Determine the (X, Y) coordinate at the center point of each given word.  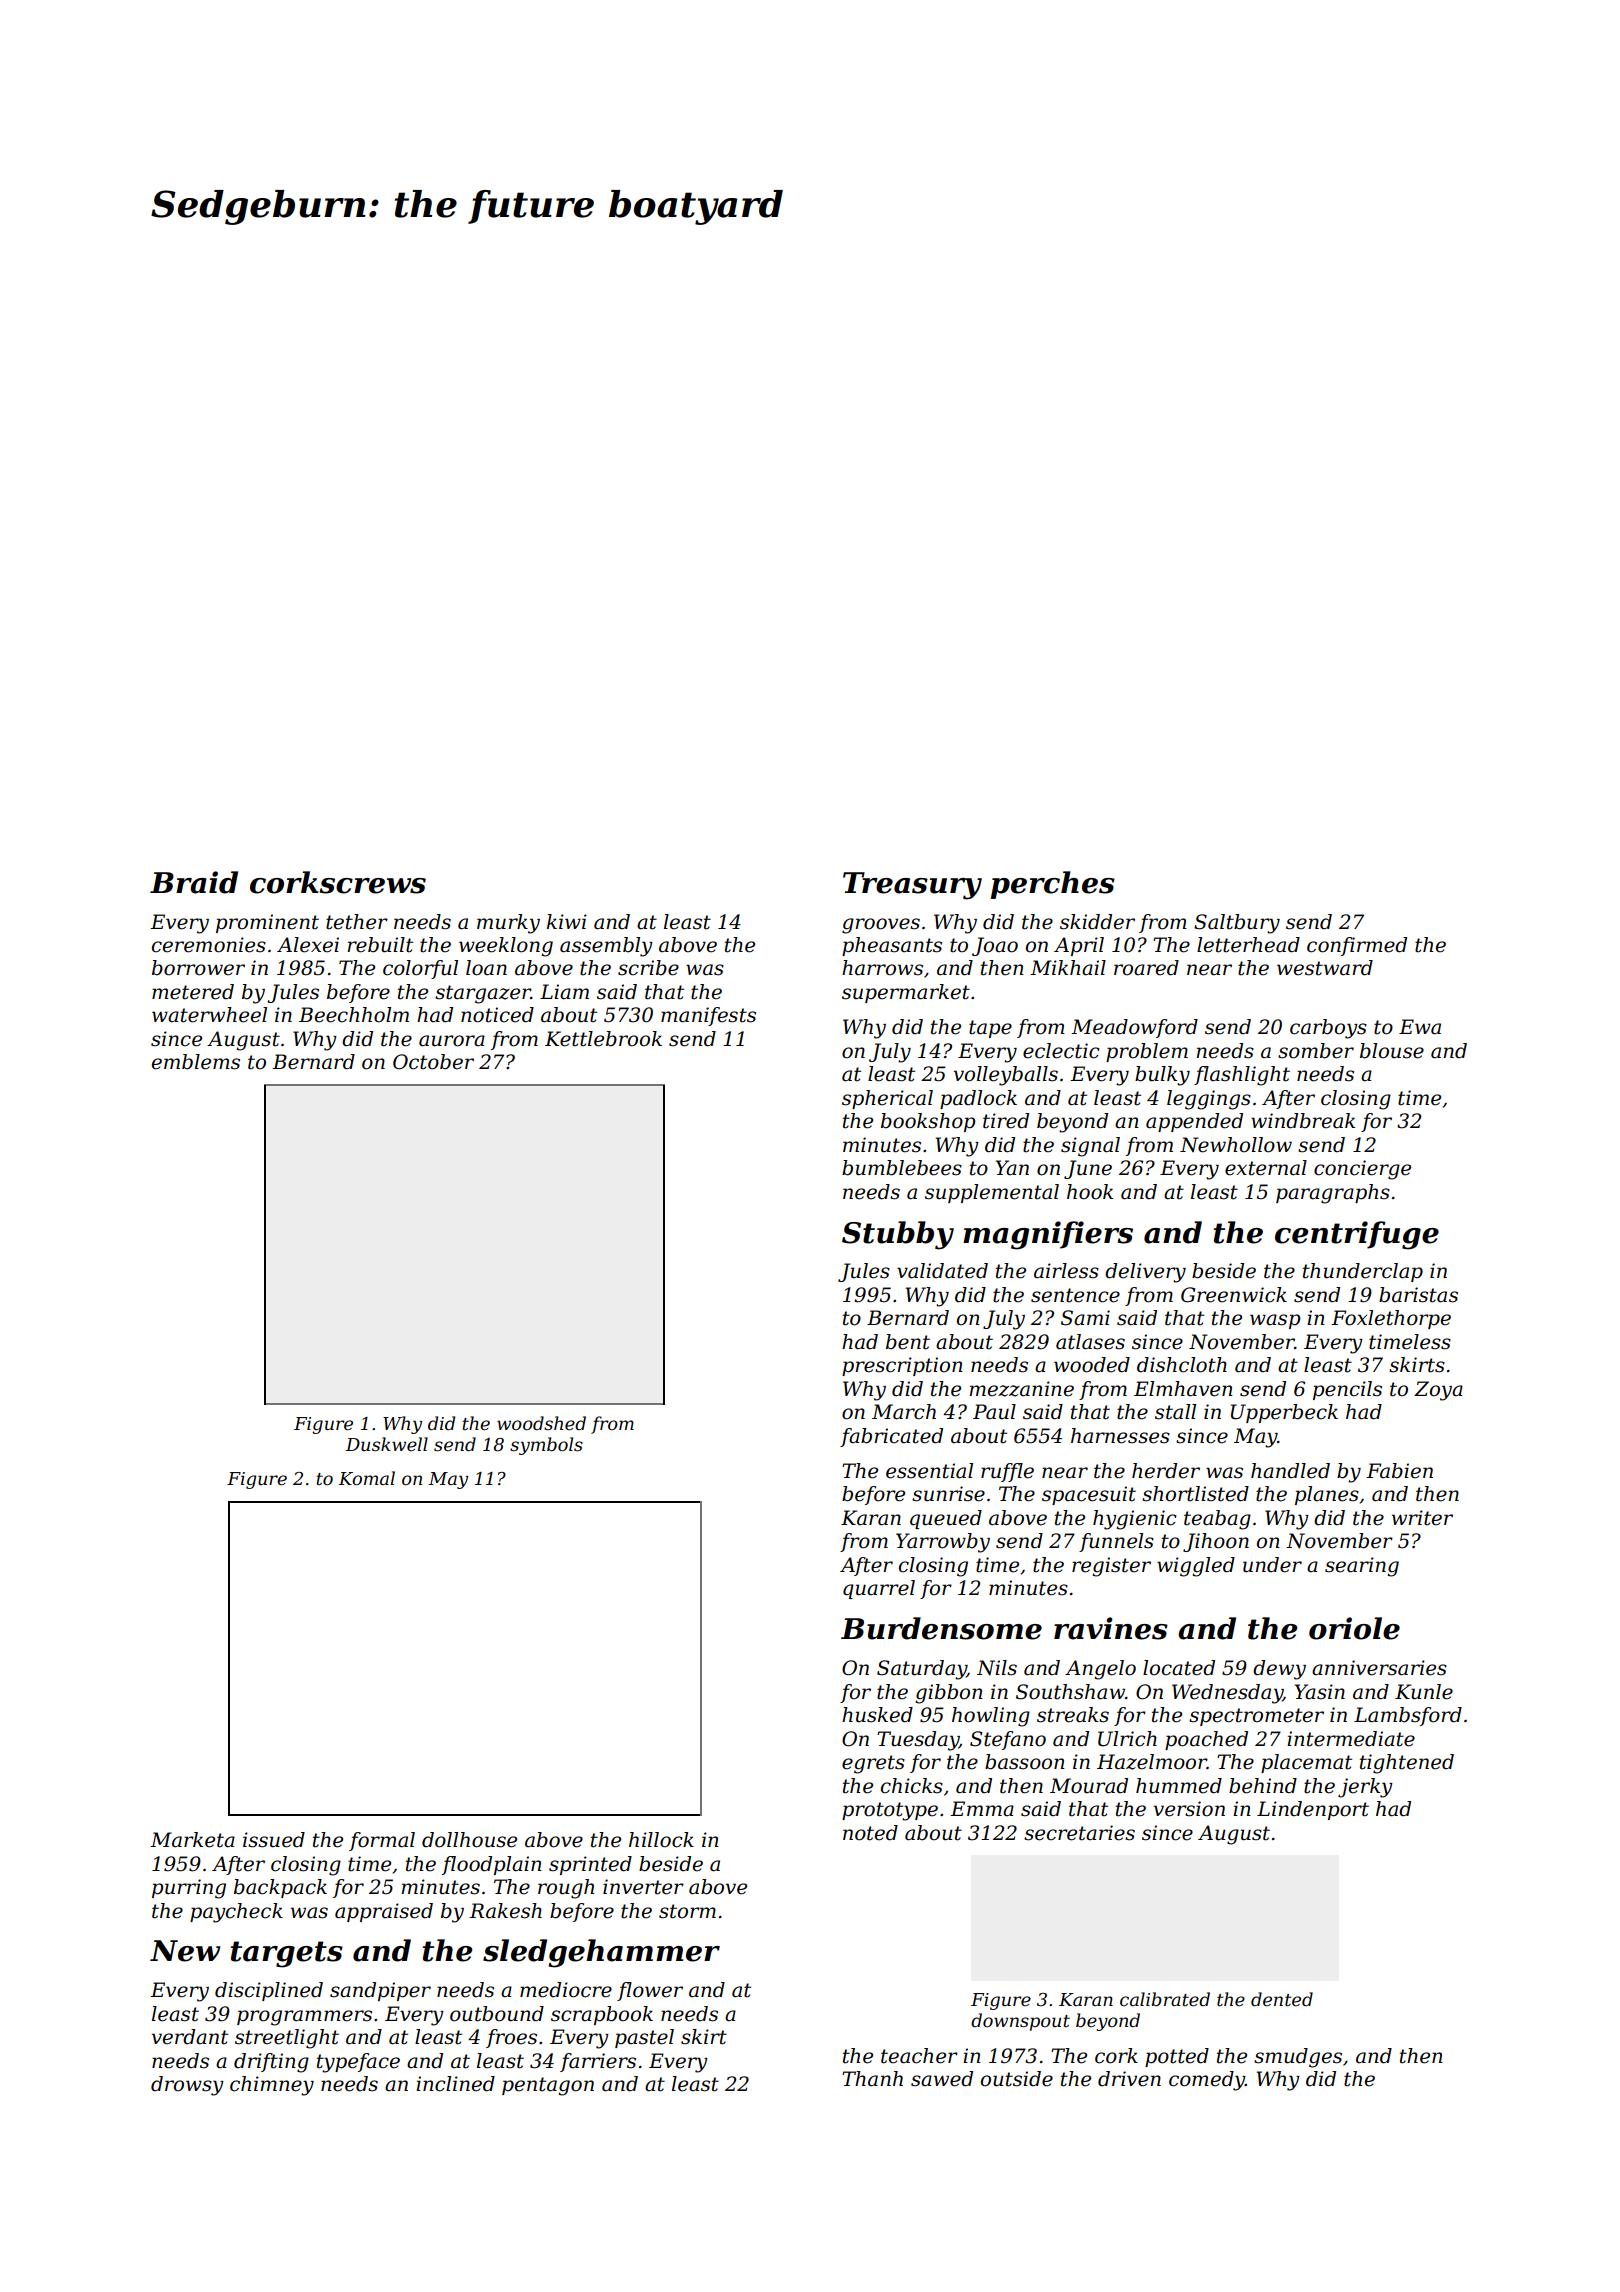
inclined (455, 2084)
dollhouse (469, 1840)
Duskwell (387, 1444)
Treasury (912, 886)
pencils (1347, 1390)
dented (1282, 1999)
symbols (546, 1446)
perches (1052, 885)
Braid (194, 882)
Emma (982, 1809)
